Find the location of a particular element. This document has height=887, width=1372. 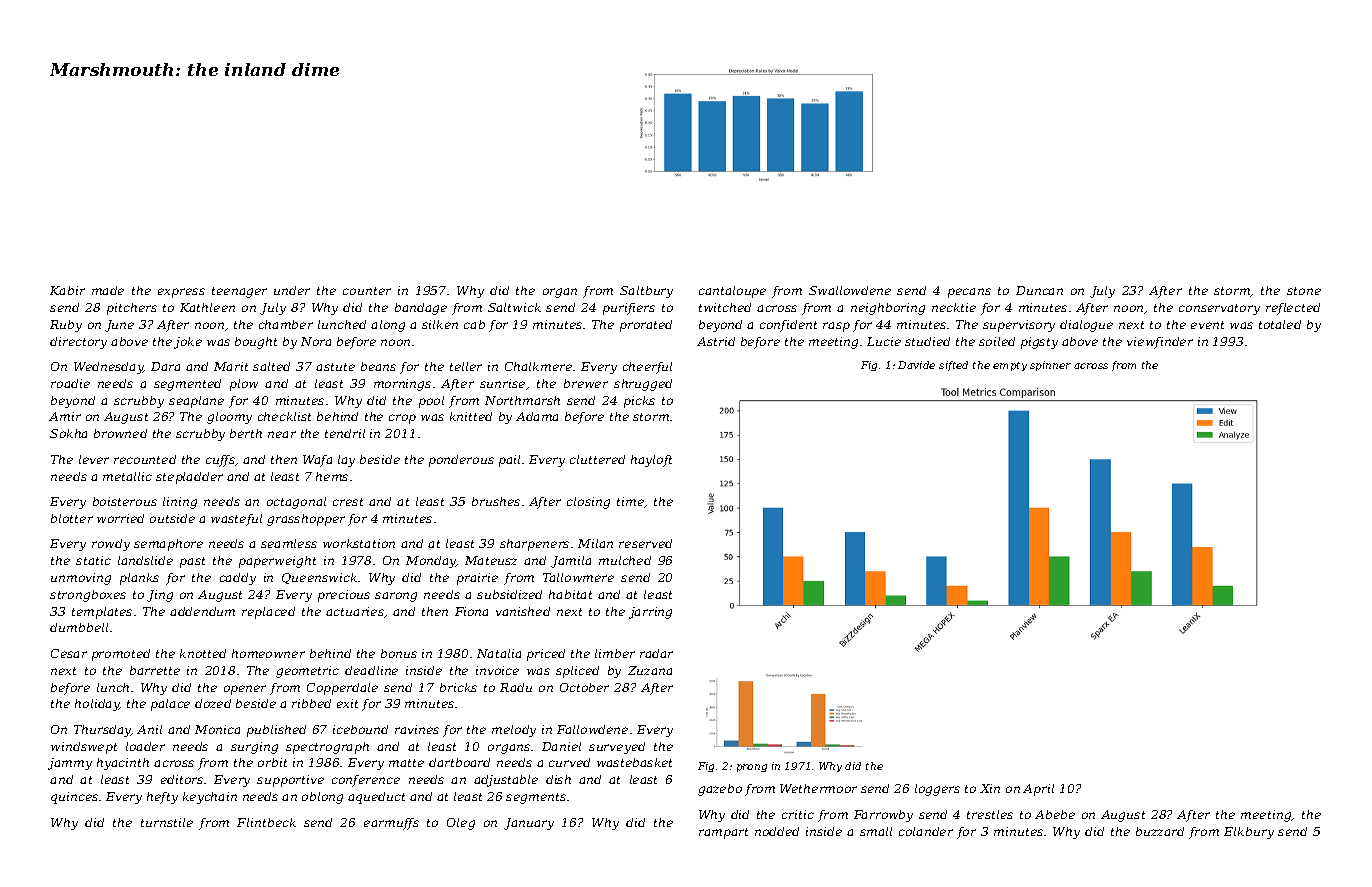

homeowner is located at coordinates (268, 653).
